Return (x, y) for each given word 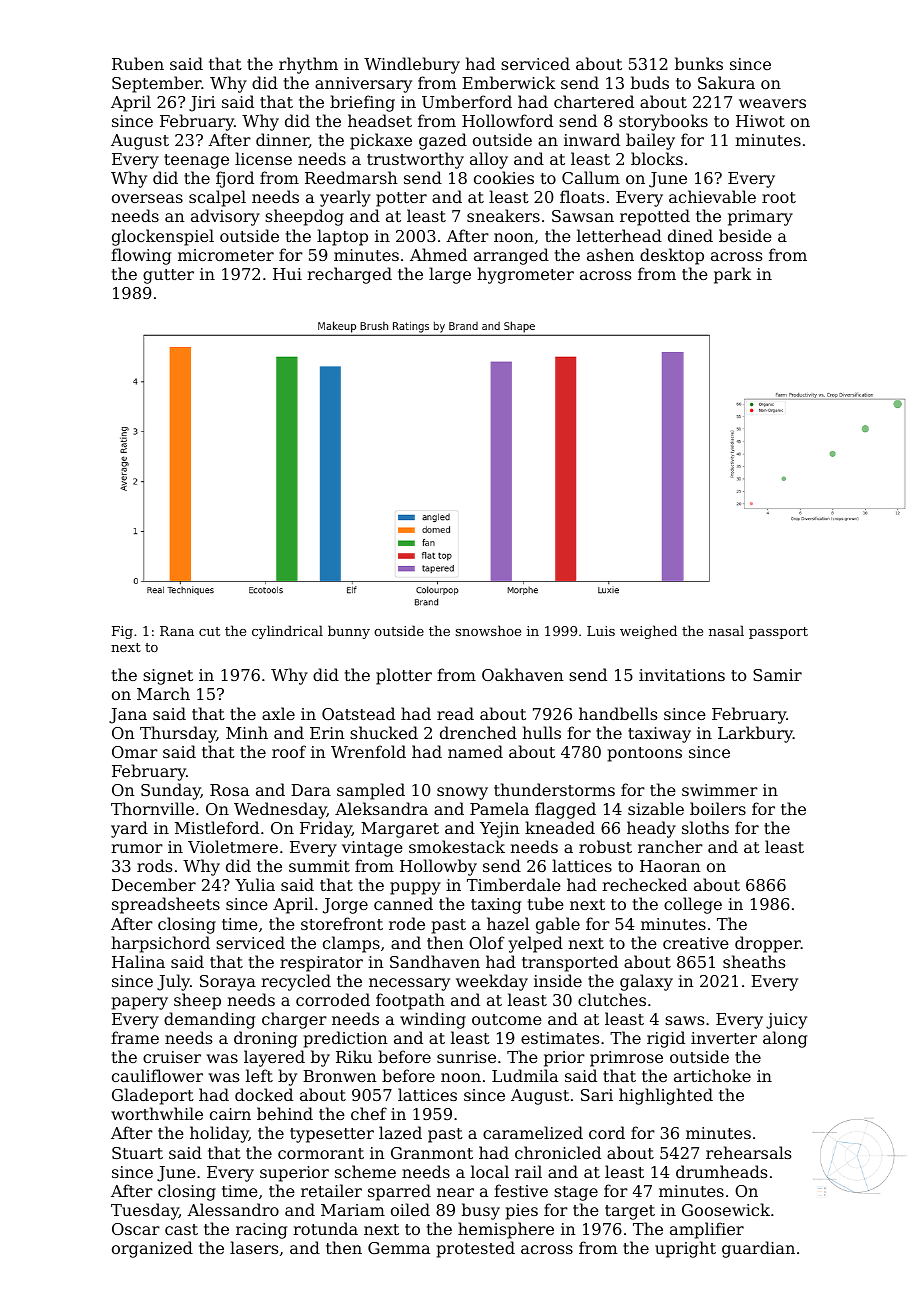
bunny (349, 632)
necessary (409, 984)
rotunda (325, 1228)
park (732, 275)
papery (140, 1003)
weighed (648, 632)
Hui (287, 274)
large (450, 275)
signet (168, 677)
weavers (772, 103)
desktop (672, 256)
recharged (349, 275)
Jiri (202, 104)
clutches (612, 999)
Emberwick (508, 82)
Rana (177, 631)
